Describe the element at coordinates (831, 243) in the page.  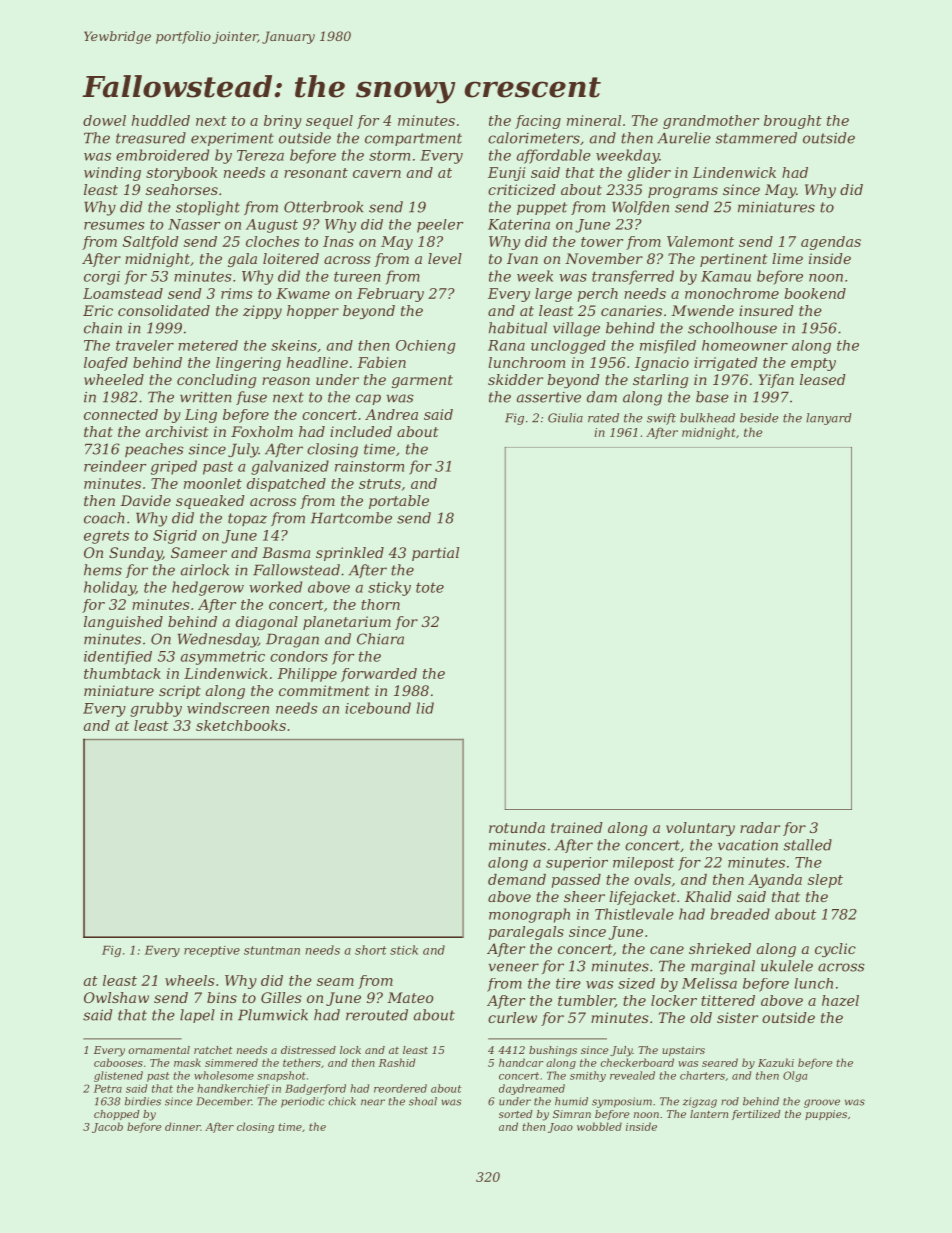
I see `agendas` at that location.
